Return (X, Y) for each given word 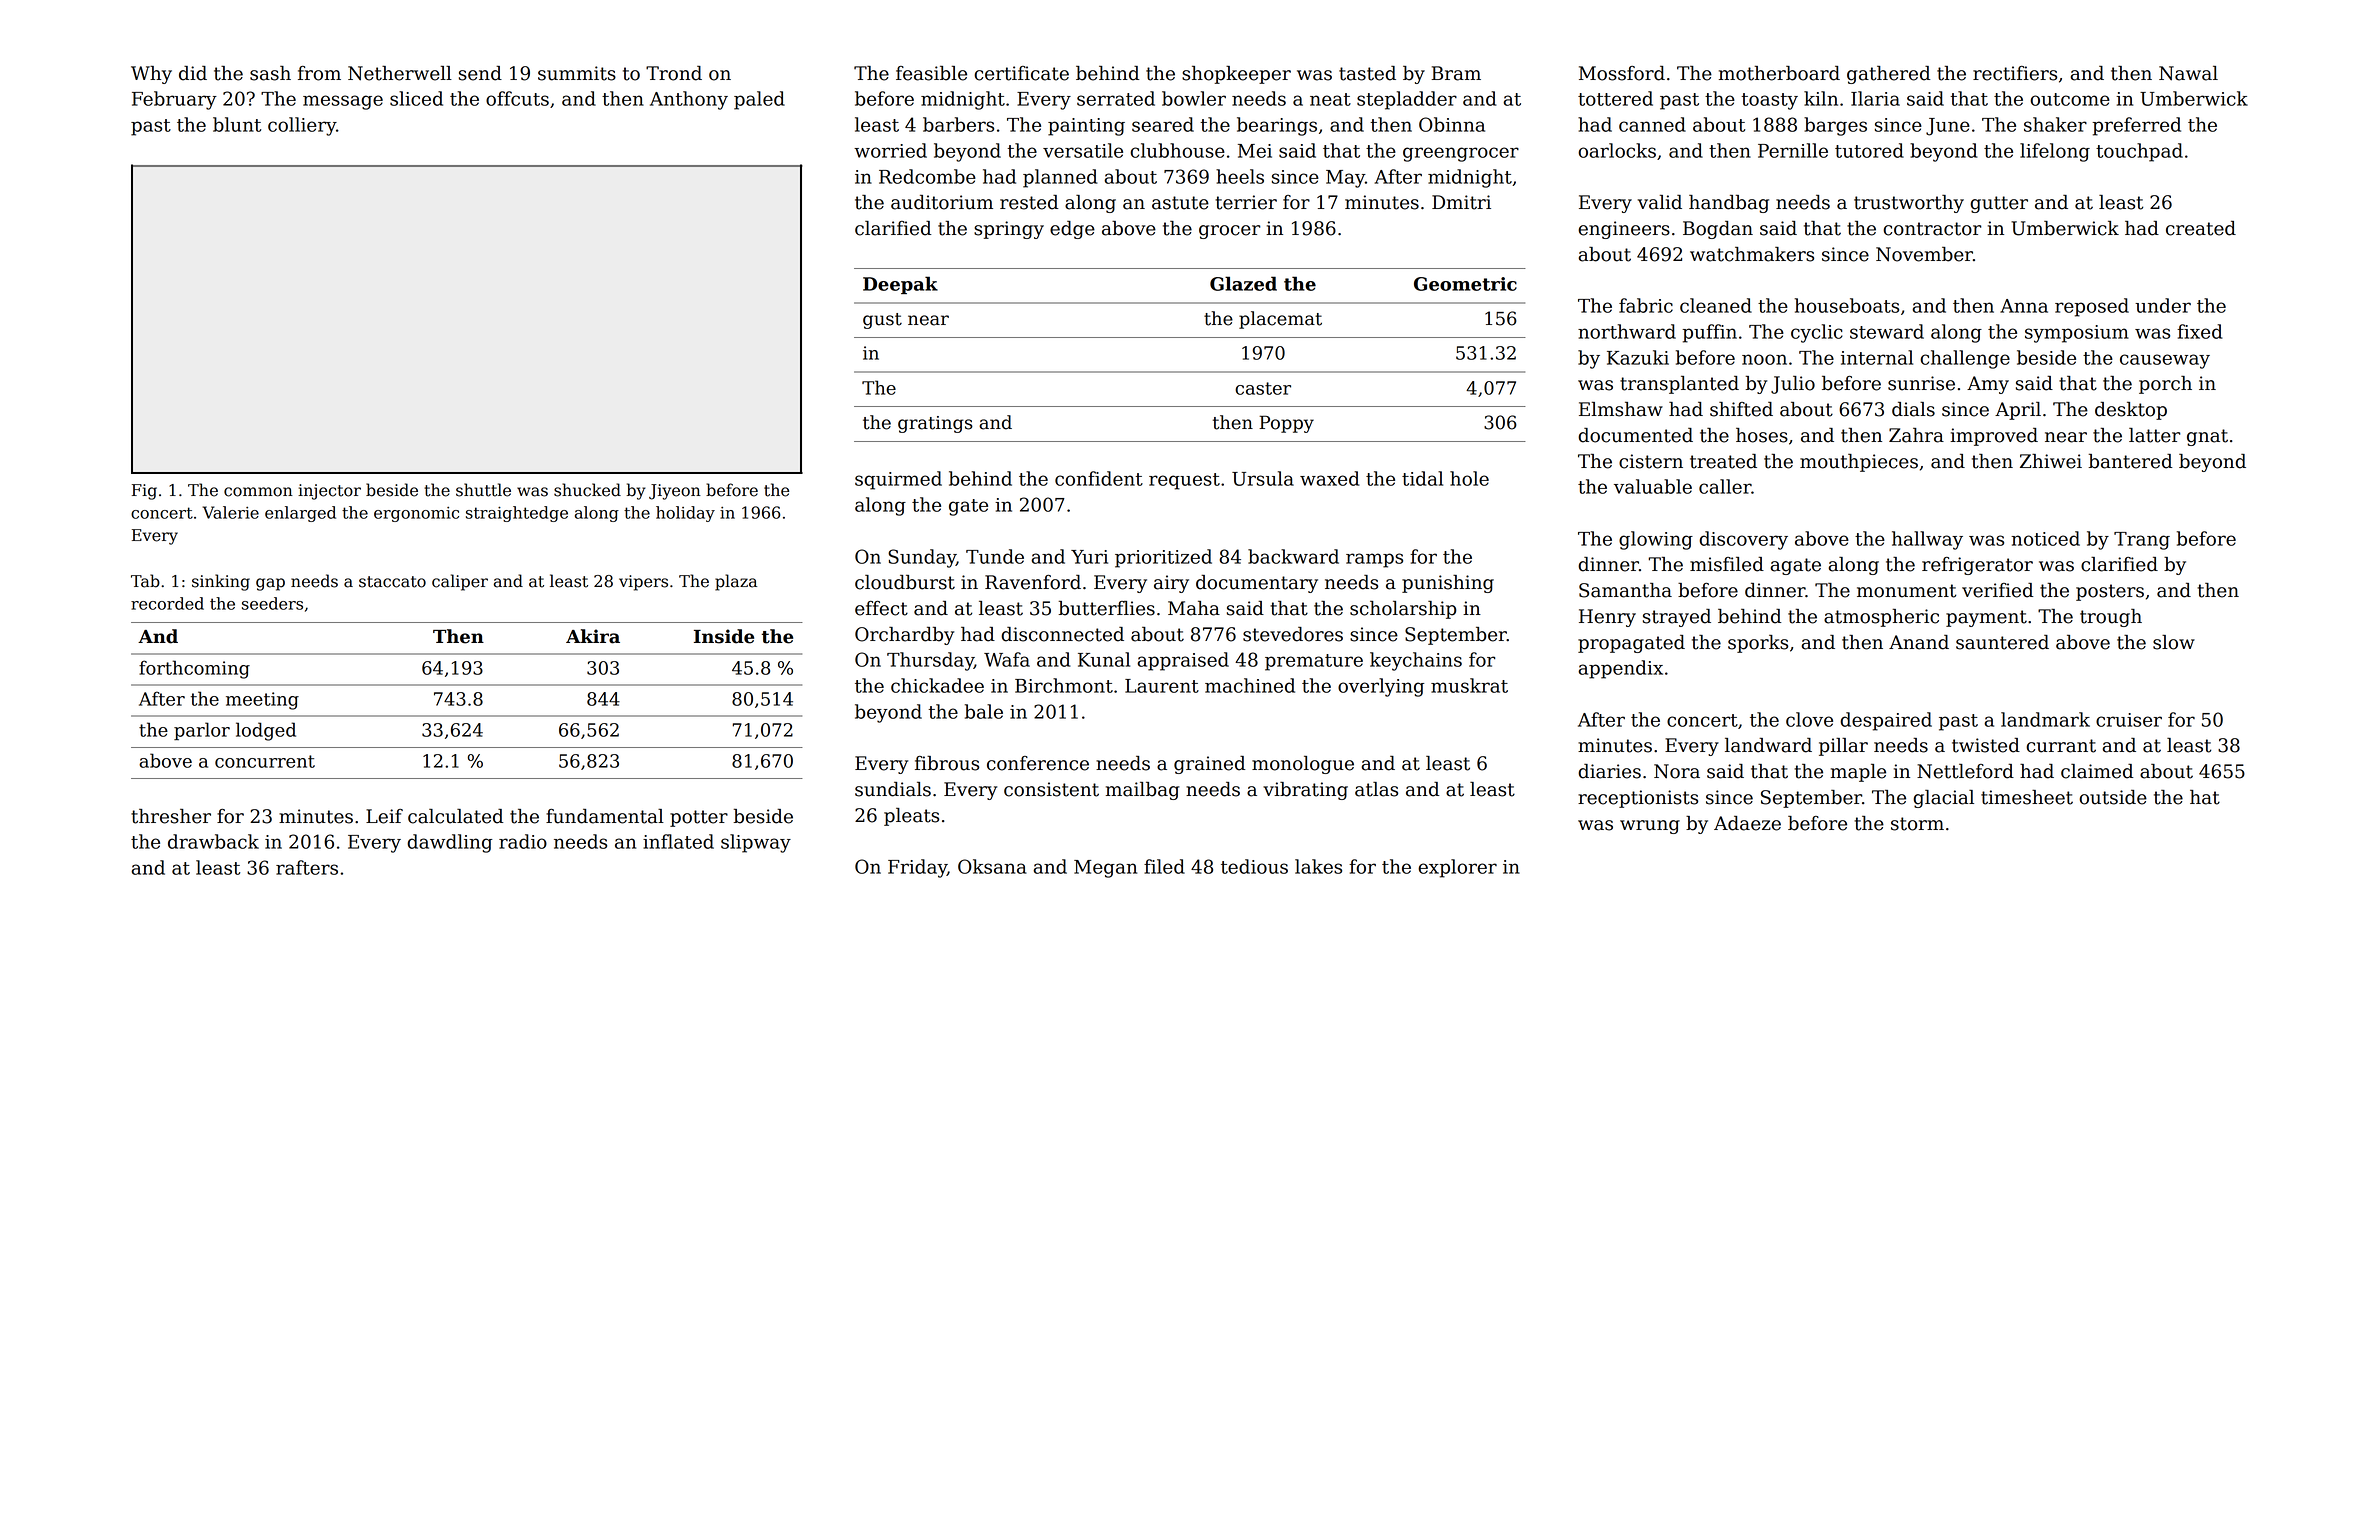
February (174, 100)
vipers (643, 583)
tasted (1367, 73)
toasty (1769, 101)
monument (1906, 591)
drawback (213, 841)
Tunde (995, 556)
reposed (2092, 307)
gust (882, 321)
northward (1627, 331)
